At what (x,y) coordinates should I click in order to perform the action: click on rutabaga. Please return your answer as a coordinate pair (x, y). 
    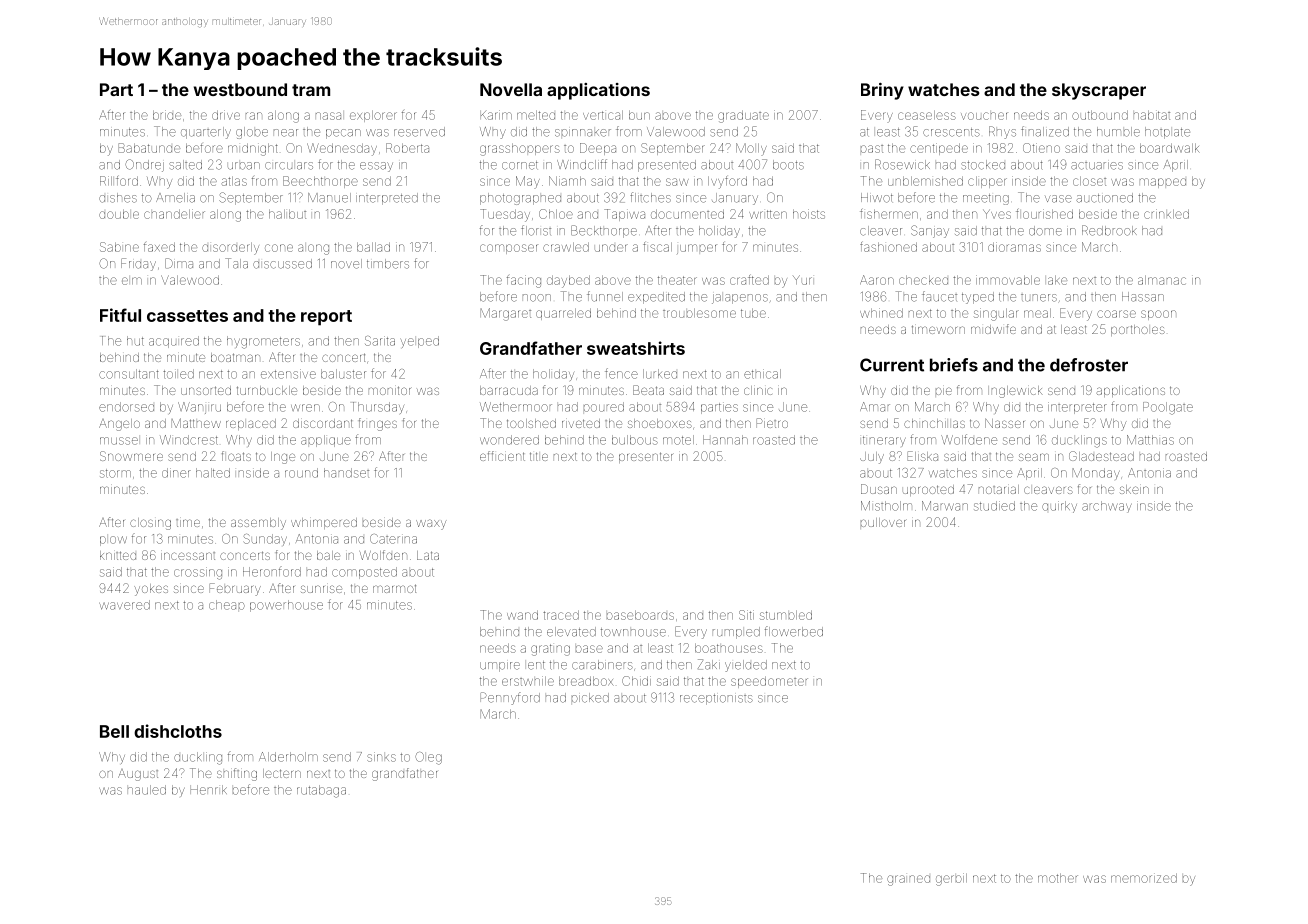
    Looking at the image, I should click on (321, 791).
